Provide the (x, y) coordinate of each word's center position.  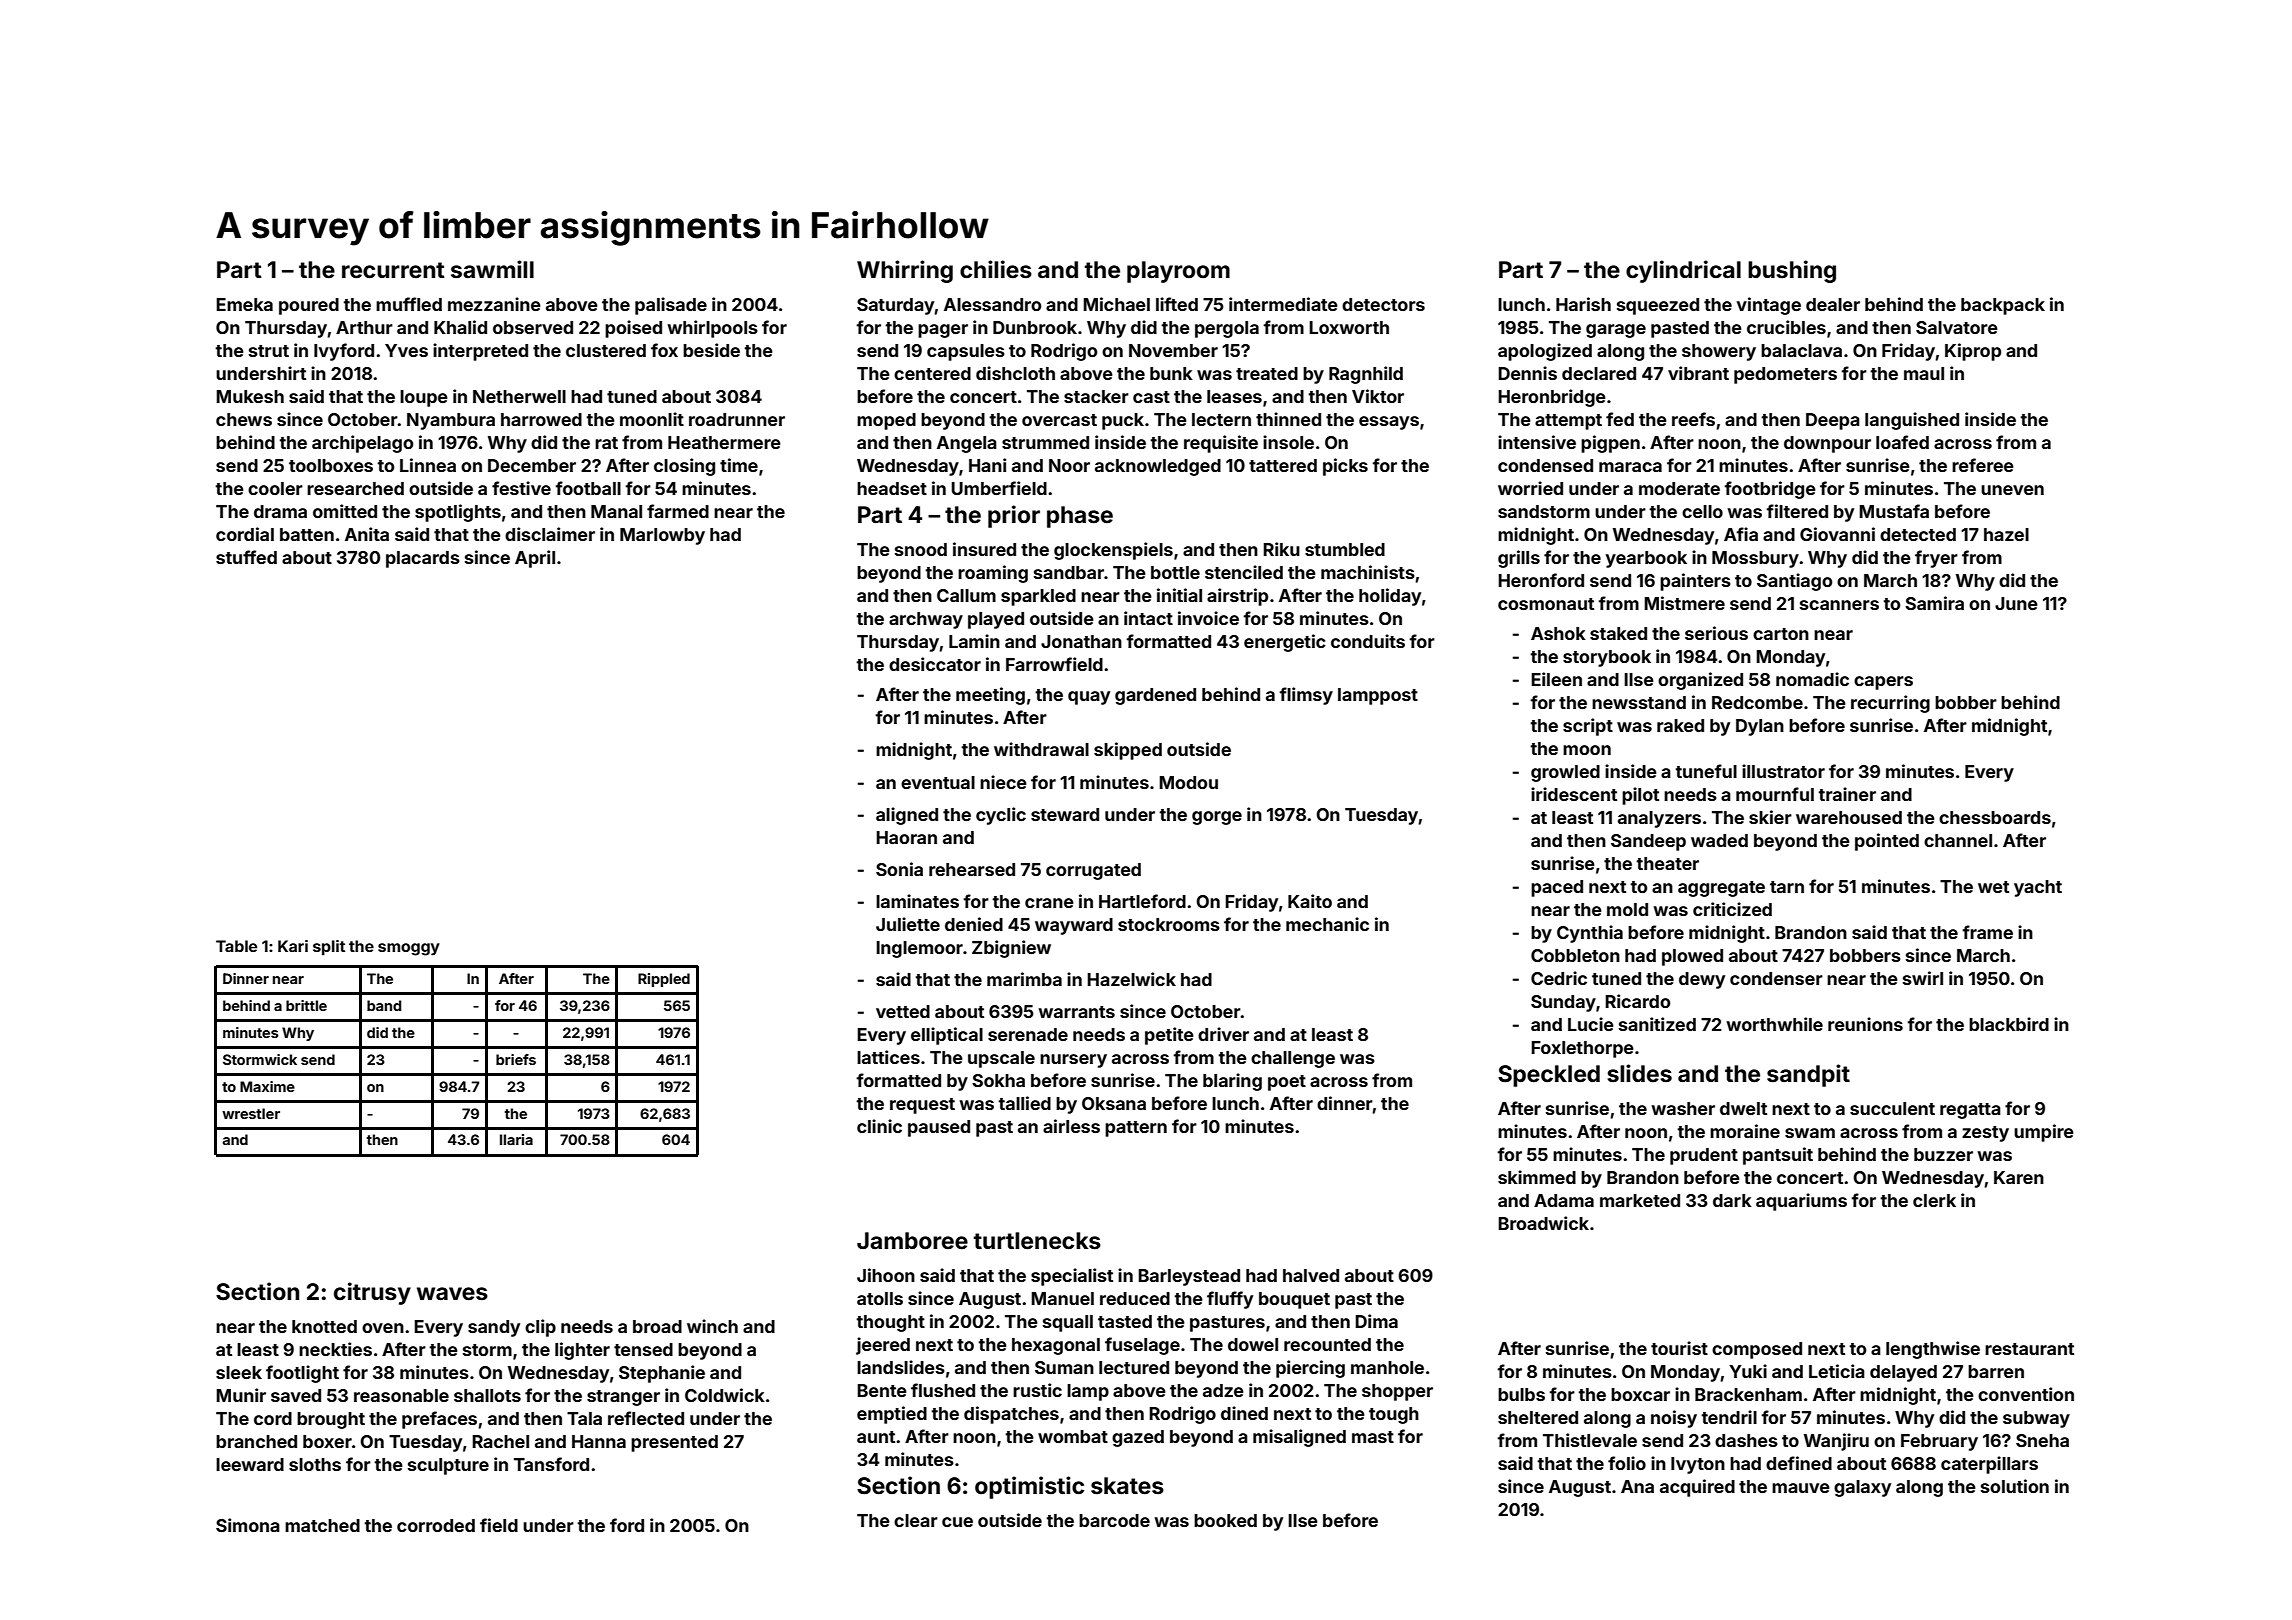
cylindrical (1683, 271)
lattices (888, 1057)
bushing (1792, 271)
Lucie (1591, 1024)
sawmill (492, 269)
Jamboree (912, 1241)
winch (712, 1326)
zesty (1985, 1134)
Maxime (267, 1086)
